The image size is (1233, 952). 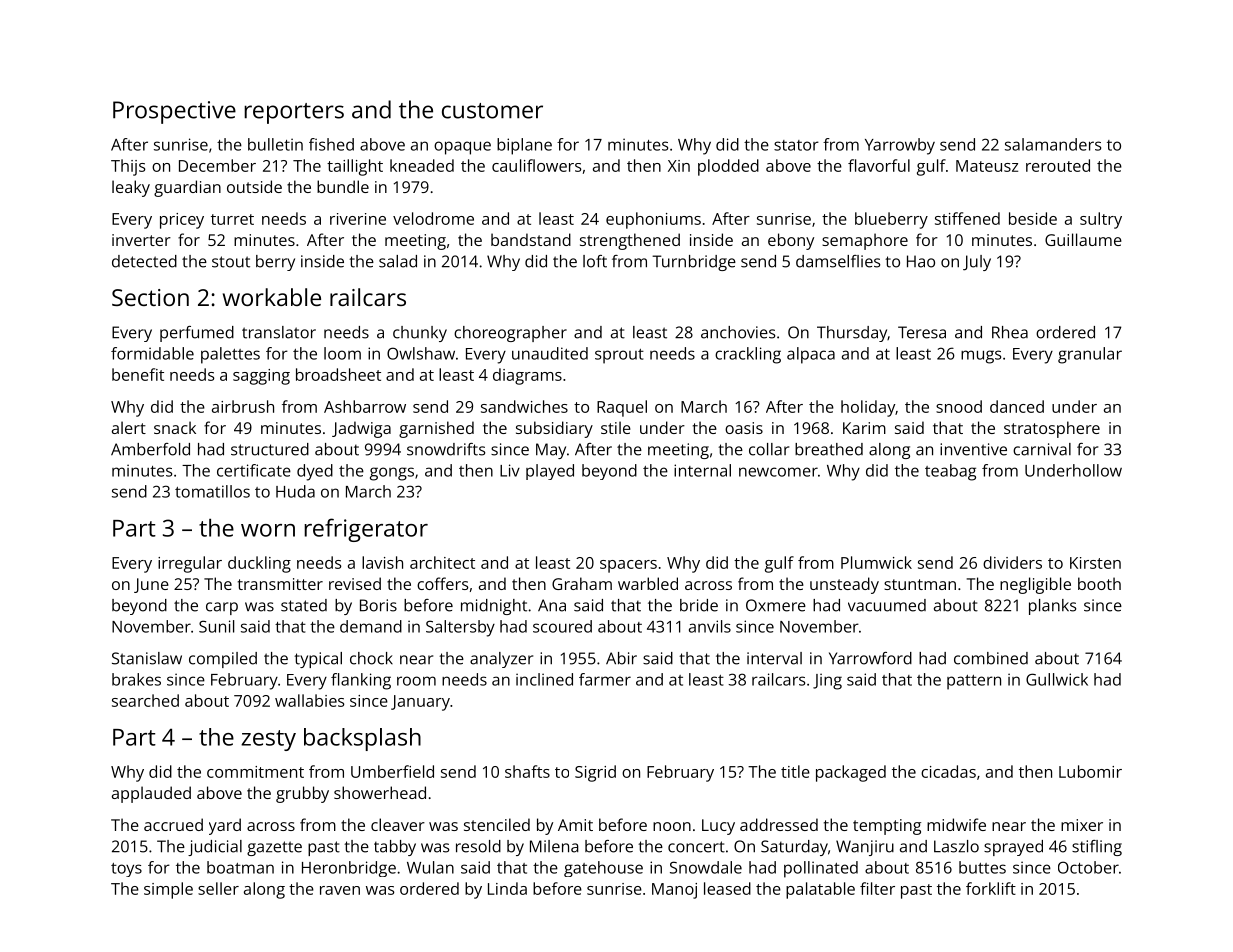 I want to click on diagrams, so click(x=527, y=376).
